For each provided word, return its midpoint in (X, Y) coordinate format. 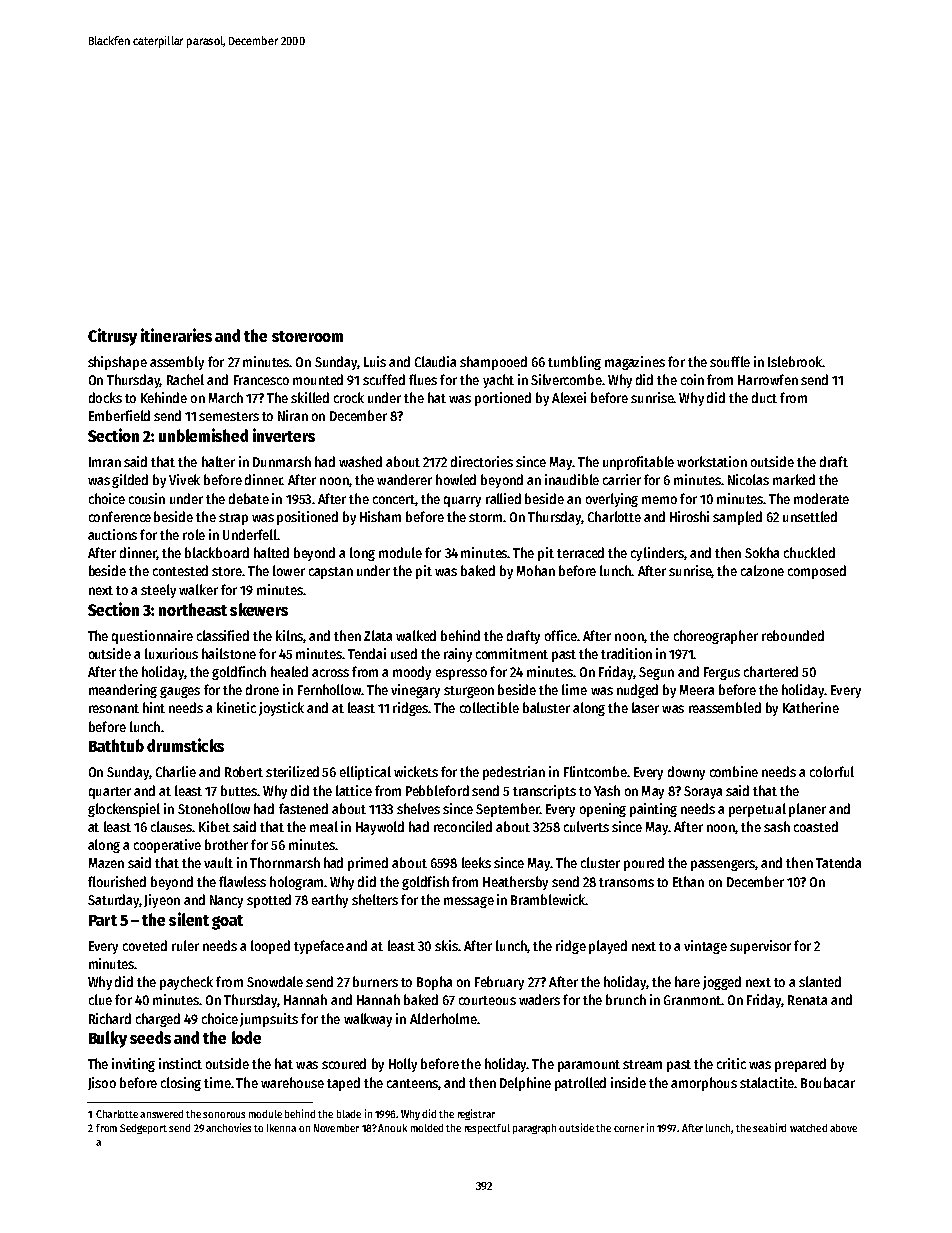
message (469, 902)
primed (368, 864)
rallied (503, 498)
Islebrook (795, 361)
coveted (145, 945)
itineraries (176, 335)
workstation (712, 461)
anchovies (228, 1127)
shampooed (493, 363)
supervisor (760, 947)
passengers (723, 865)
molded (427, 1128)
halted (271, 552)
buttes (239, 790)
